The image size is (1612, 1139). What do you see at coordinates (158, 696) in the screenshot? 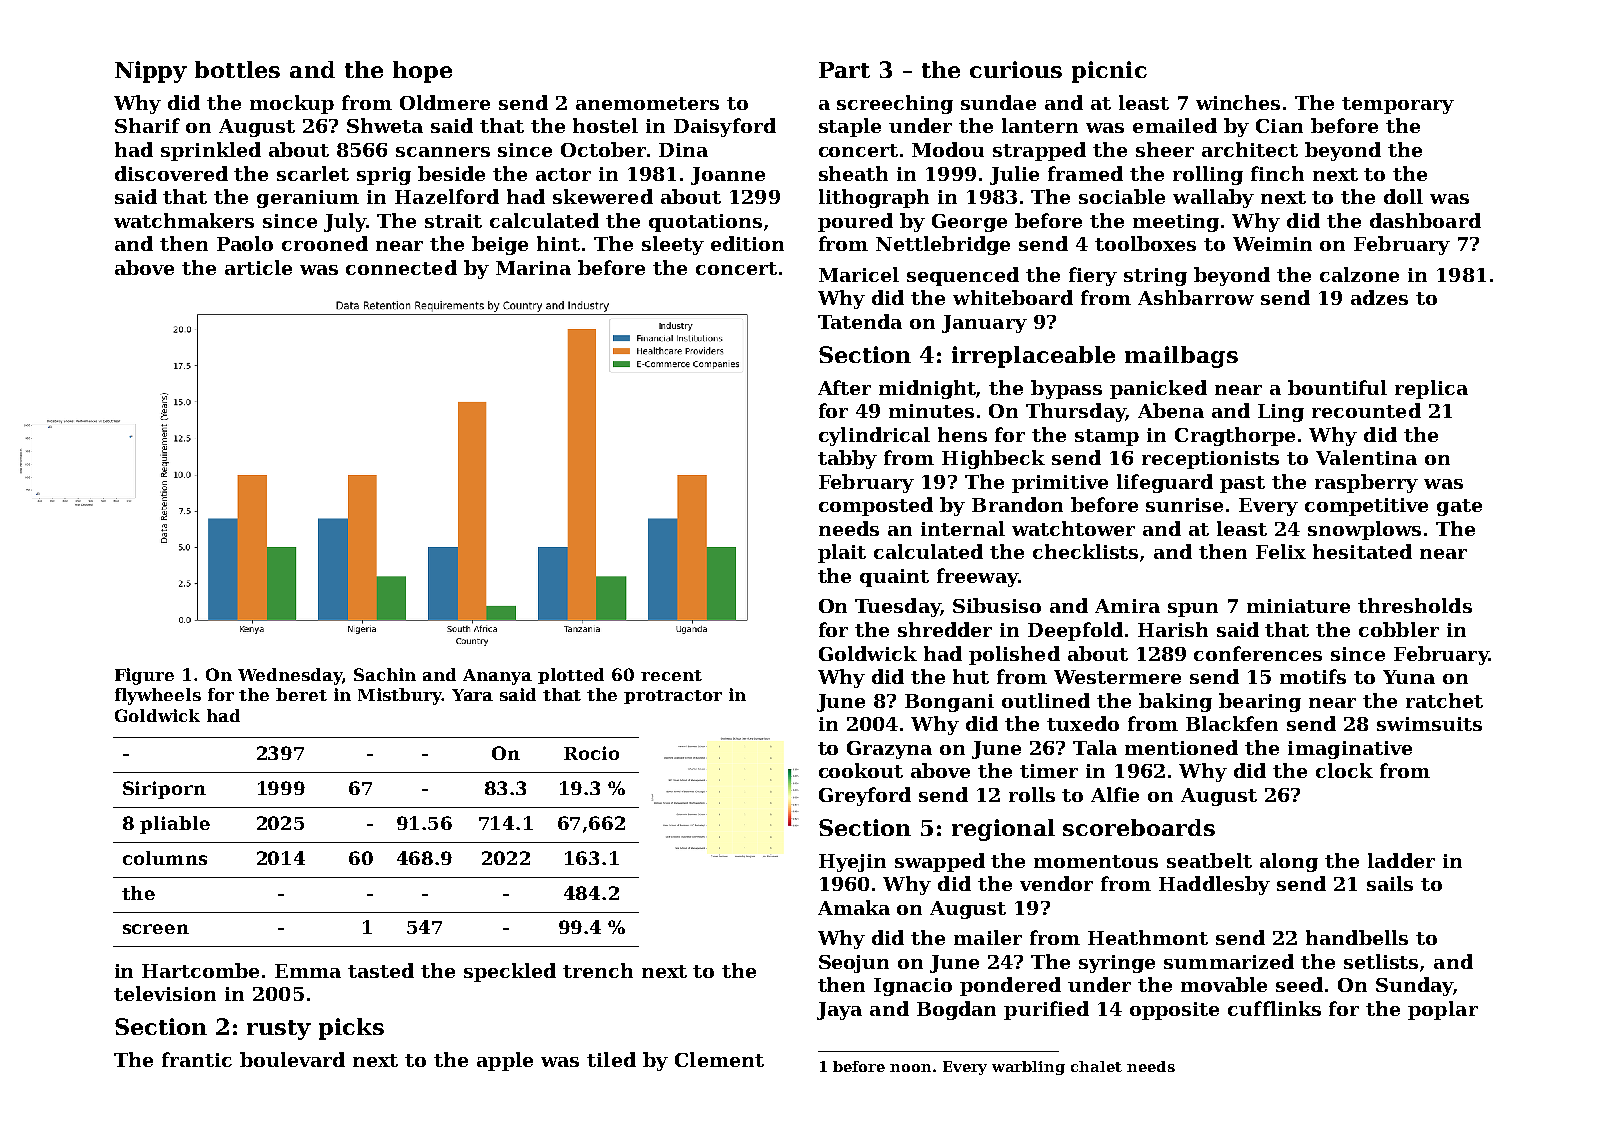
I see `flywheels` at bounding box center [158, 696].
